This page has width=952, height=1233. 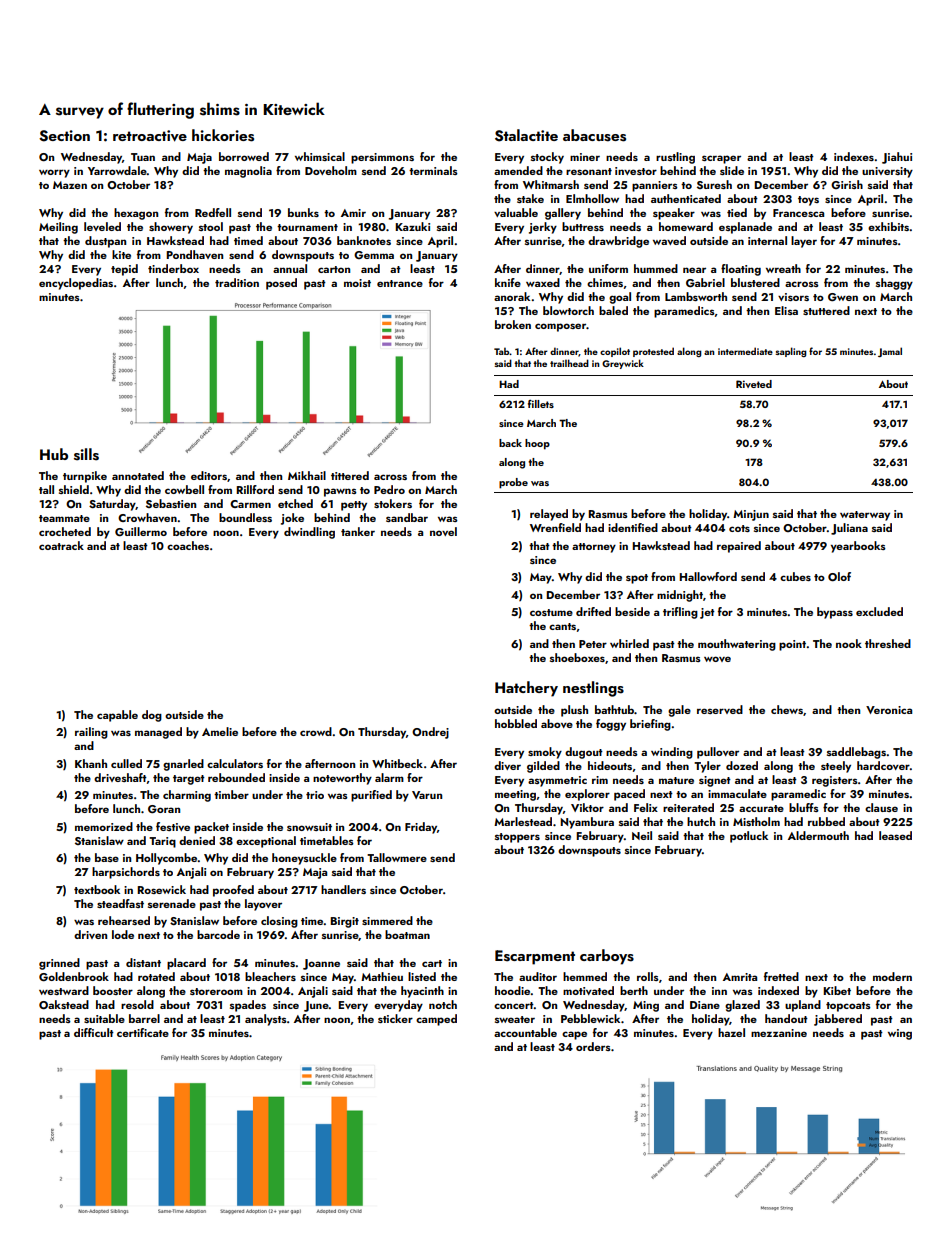 What do you see at coordinates (248, 172) in the page?
I see `magnolia` at bounding box center [248, 172].
